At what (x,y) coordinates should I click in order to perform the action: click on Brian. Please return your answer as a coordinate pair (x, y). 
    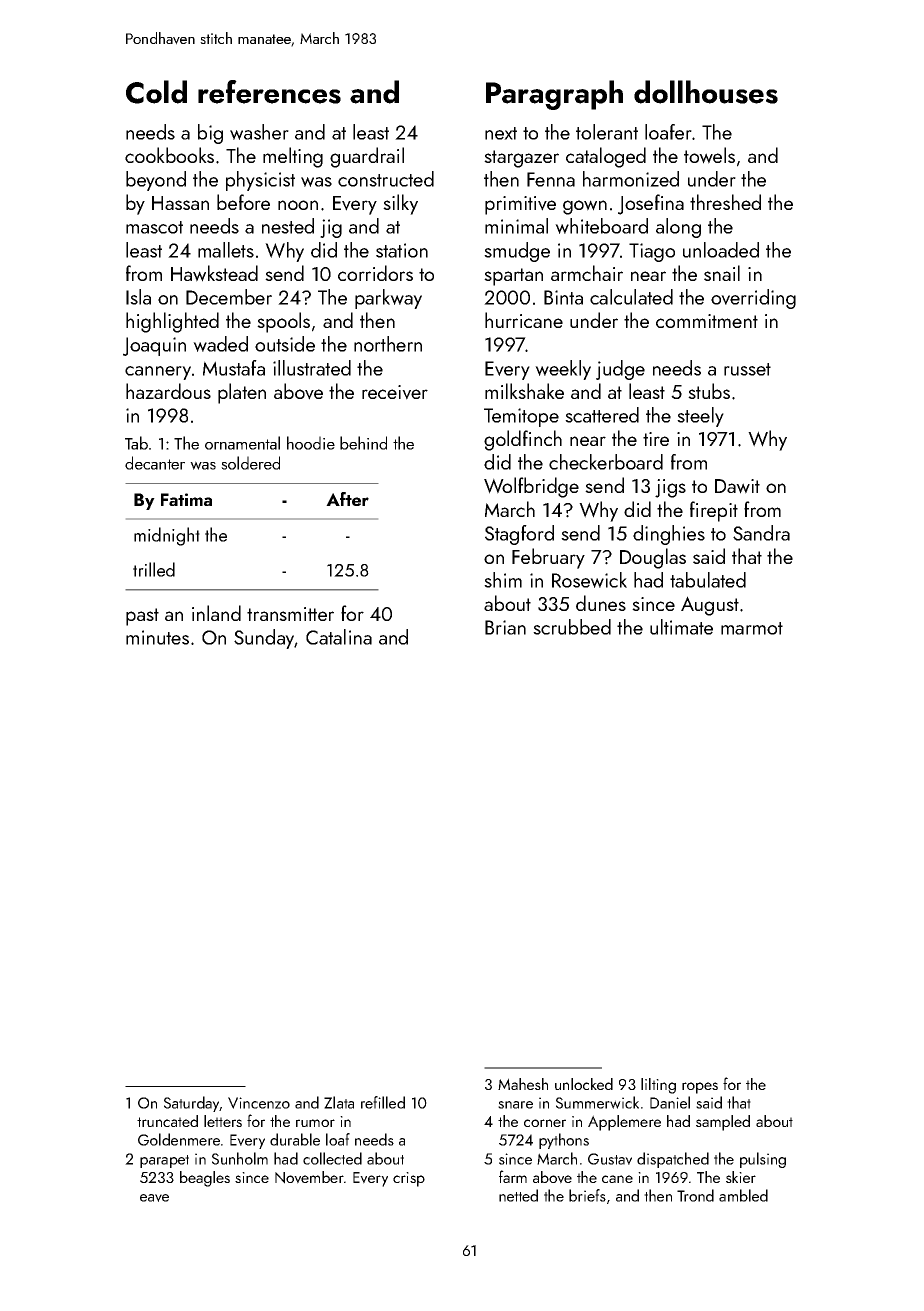
    Looking at the image, I should click on (505, 627).
